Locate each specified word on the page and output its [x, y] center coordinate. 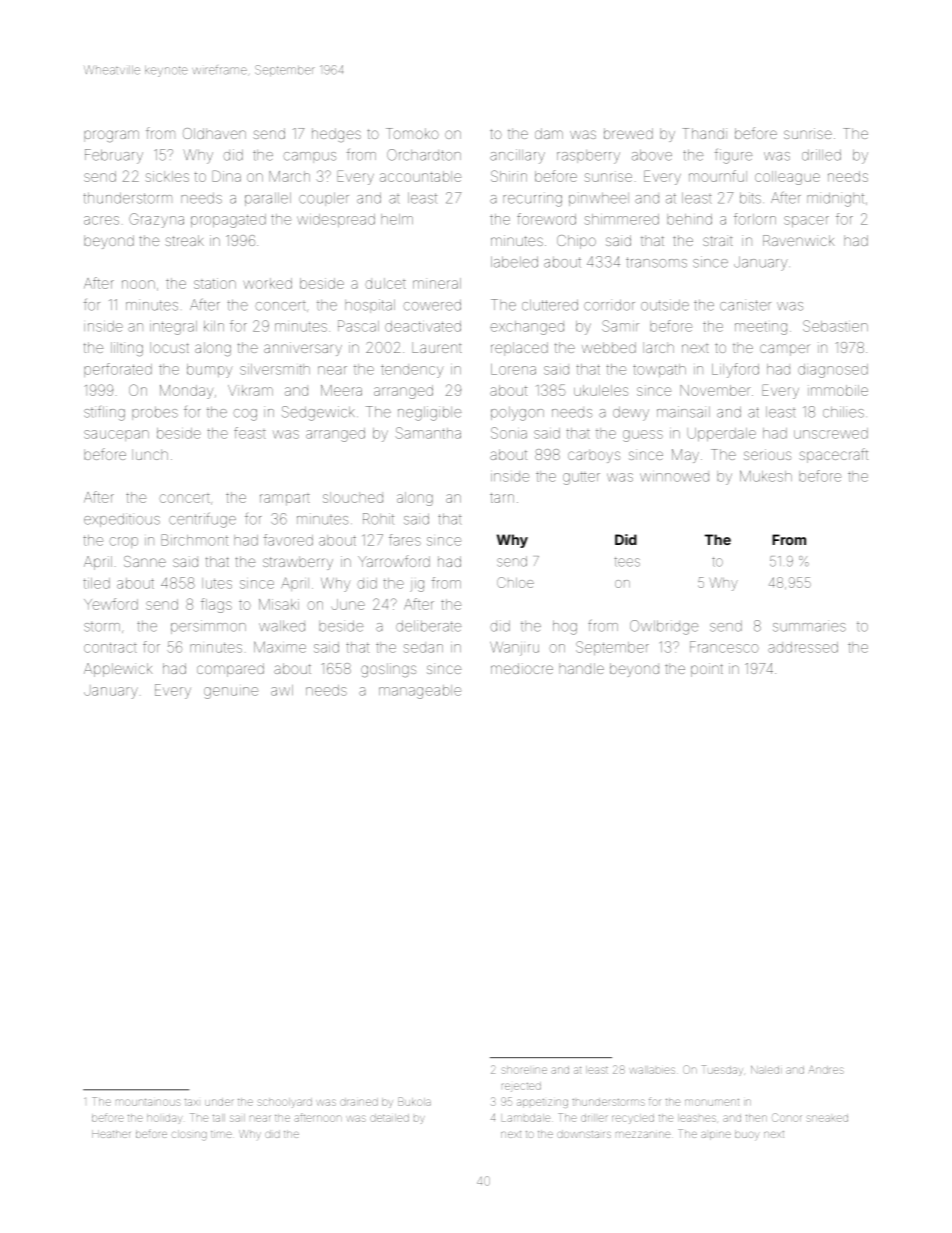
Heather [111, 1134]
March [289, 176]
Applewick [118, 670]
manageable [420, 692]
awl [282, 690]
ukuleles [601, 390]
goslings [388, 670]
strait [717, 240]
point [707, 670]
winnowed [674, 477]
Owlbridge [664, 627]
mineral [437, 283]
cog [245, 415]
